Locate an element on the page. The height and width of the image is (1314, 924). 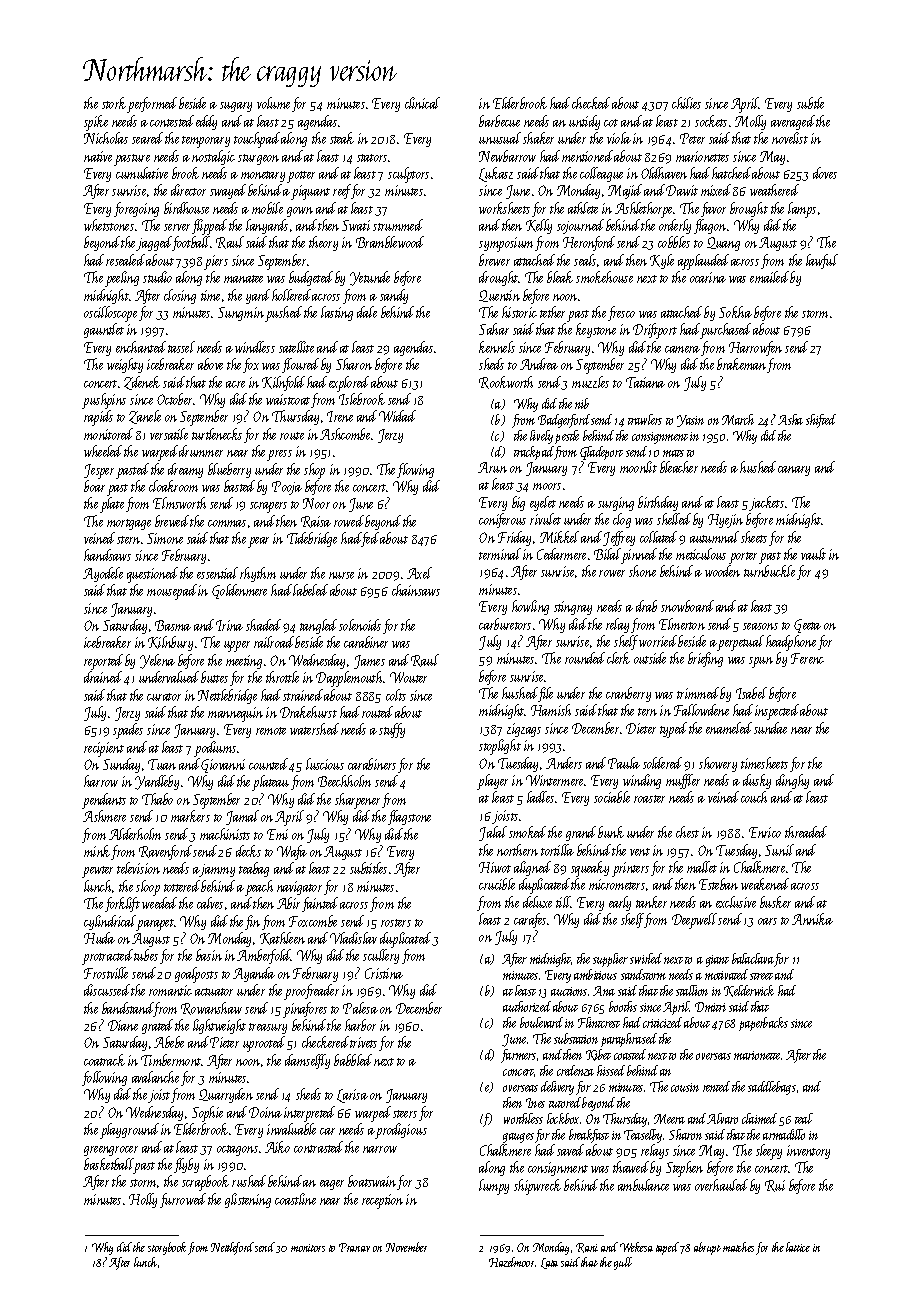
Hazelmoor is located at coordinates (511, 1262).
